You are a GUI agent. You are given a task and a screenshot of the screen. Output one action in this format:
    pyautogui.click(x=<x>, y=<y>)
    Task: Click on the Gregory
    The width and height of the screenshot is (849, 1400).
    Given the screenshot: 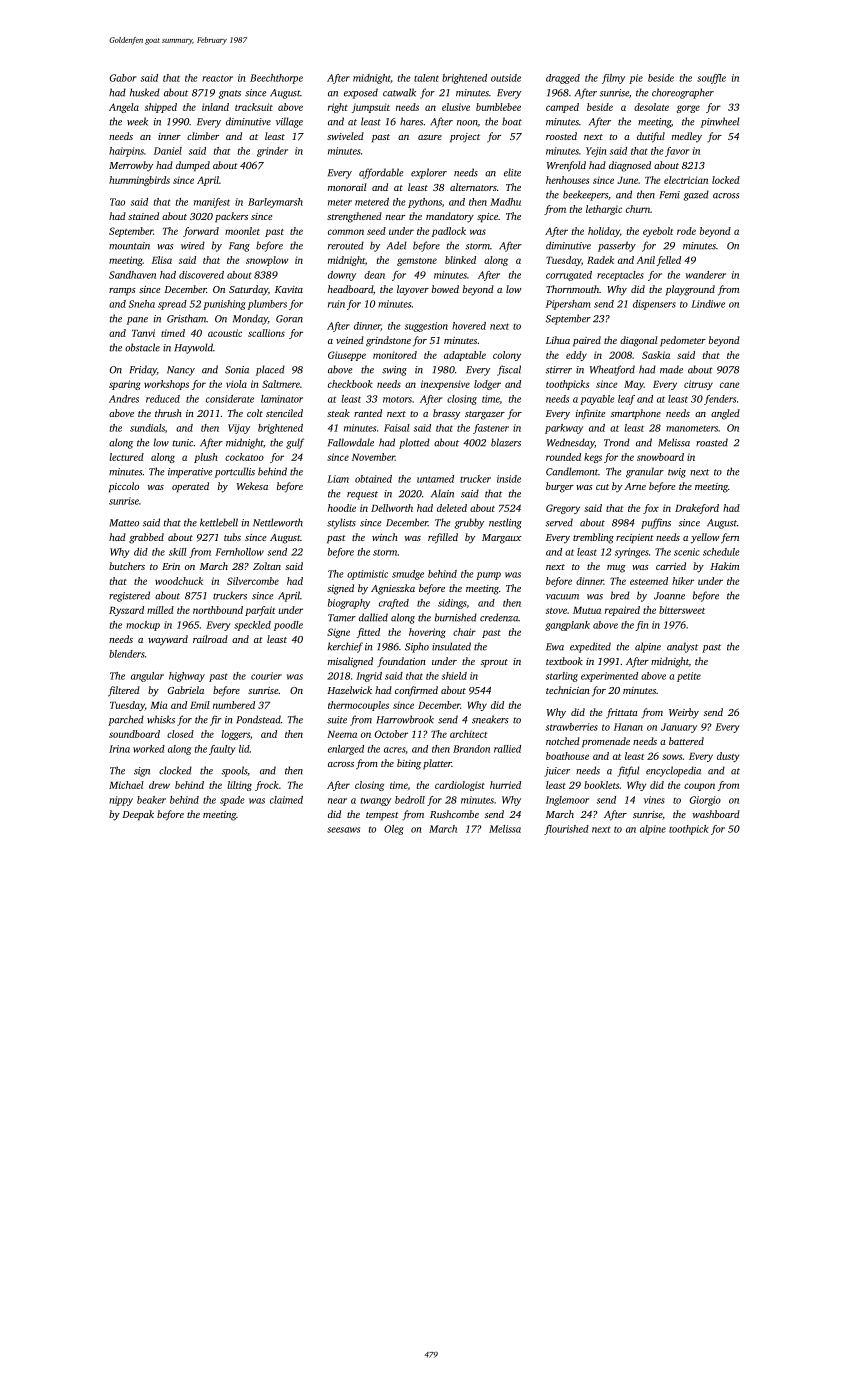 What is the action you would take?
    pyautogui.click(x=563, y=509)
